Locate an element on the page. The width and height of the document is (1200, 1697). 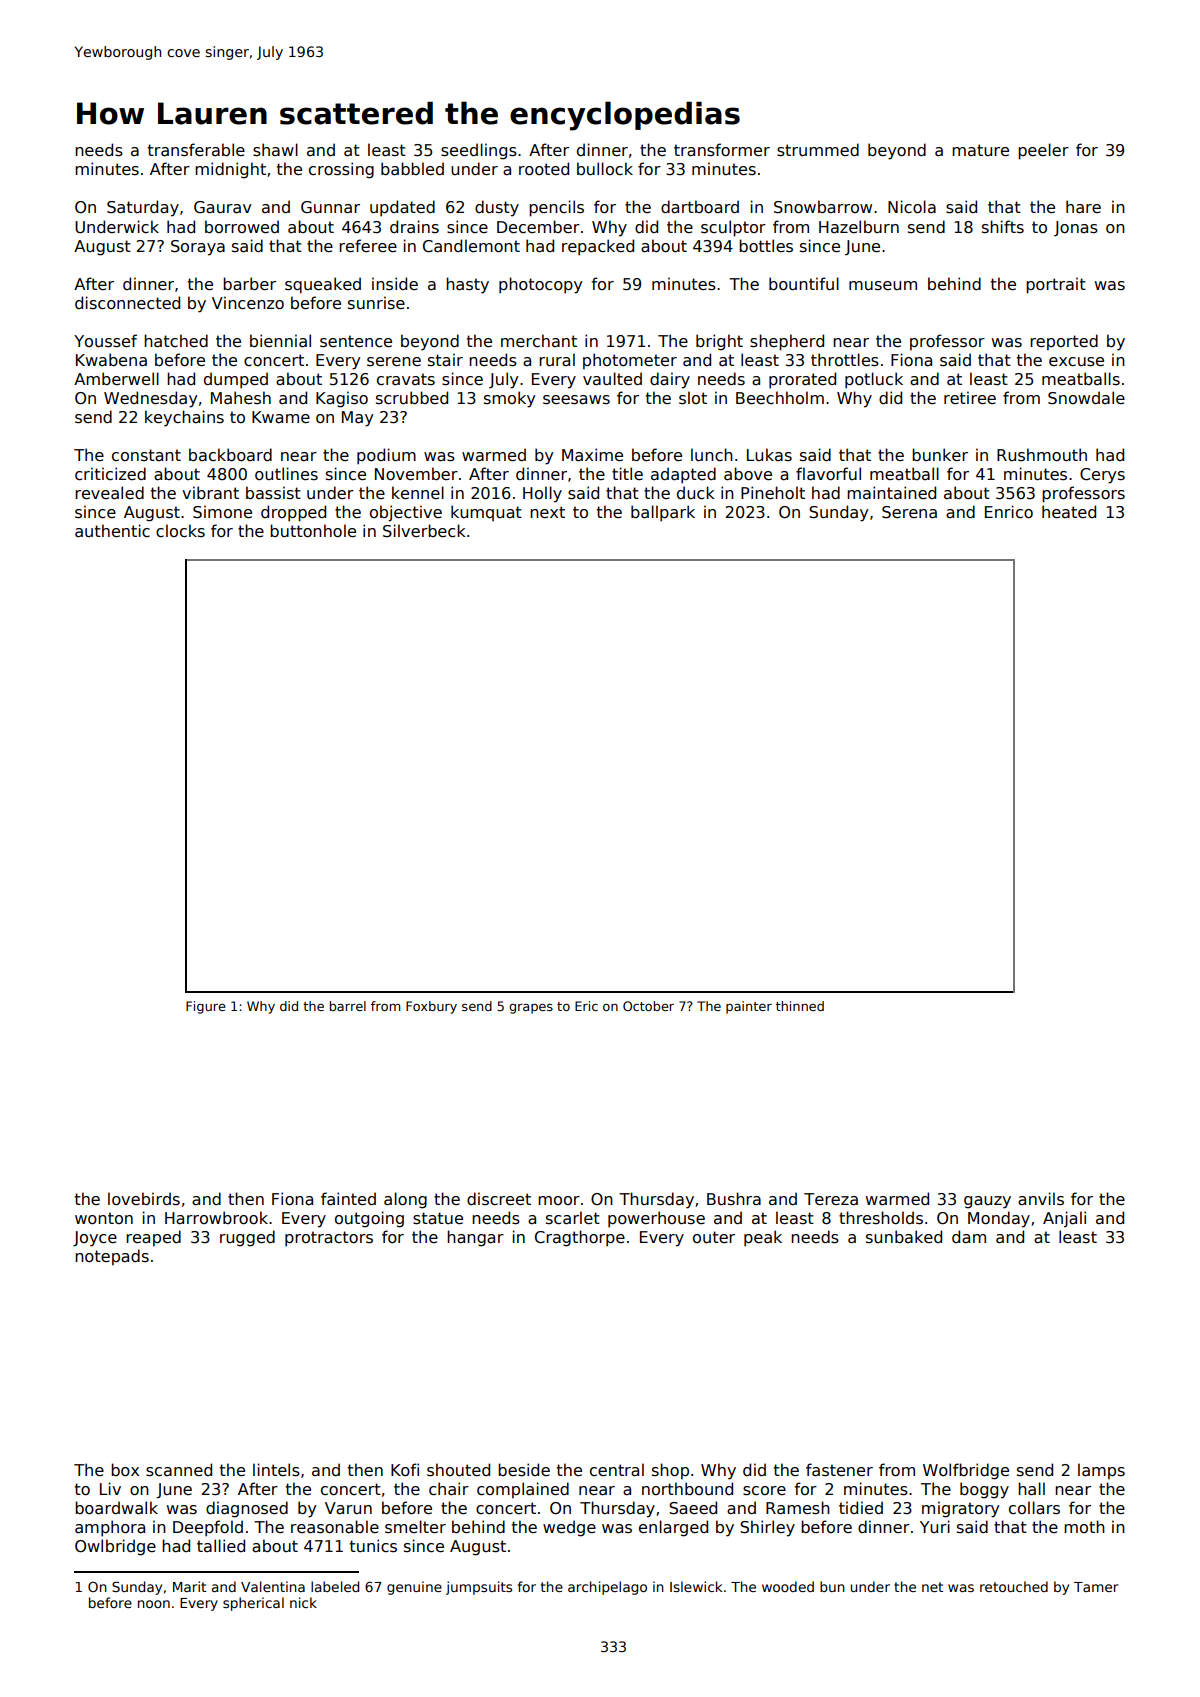
Rushmouth is located at coordinates (1042, 455).
